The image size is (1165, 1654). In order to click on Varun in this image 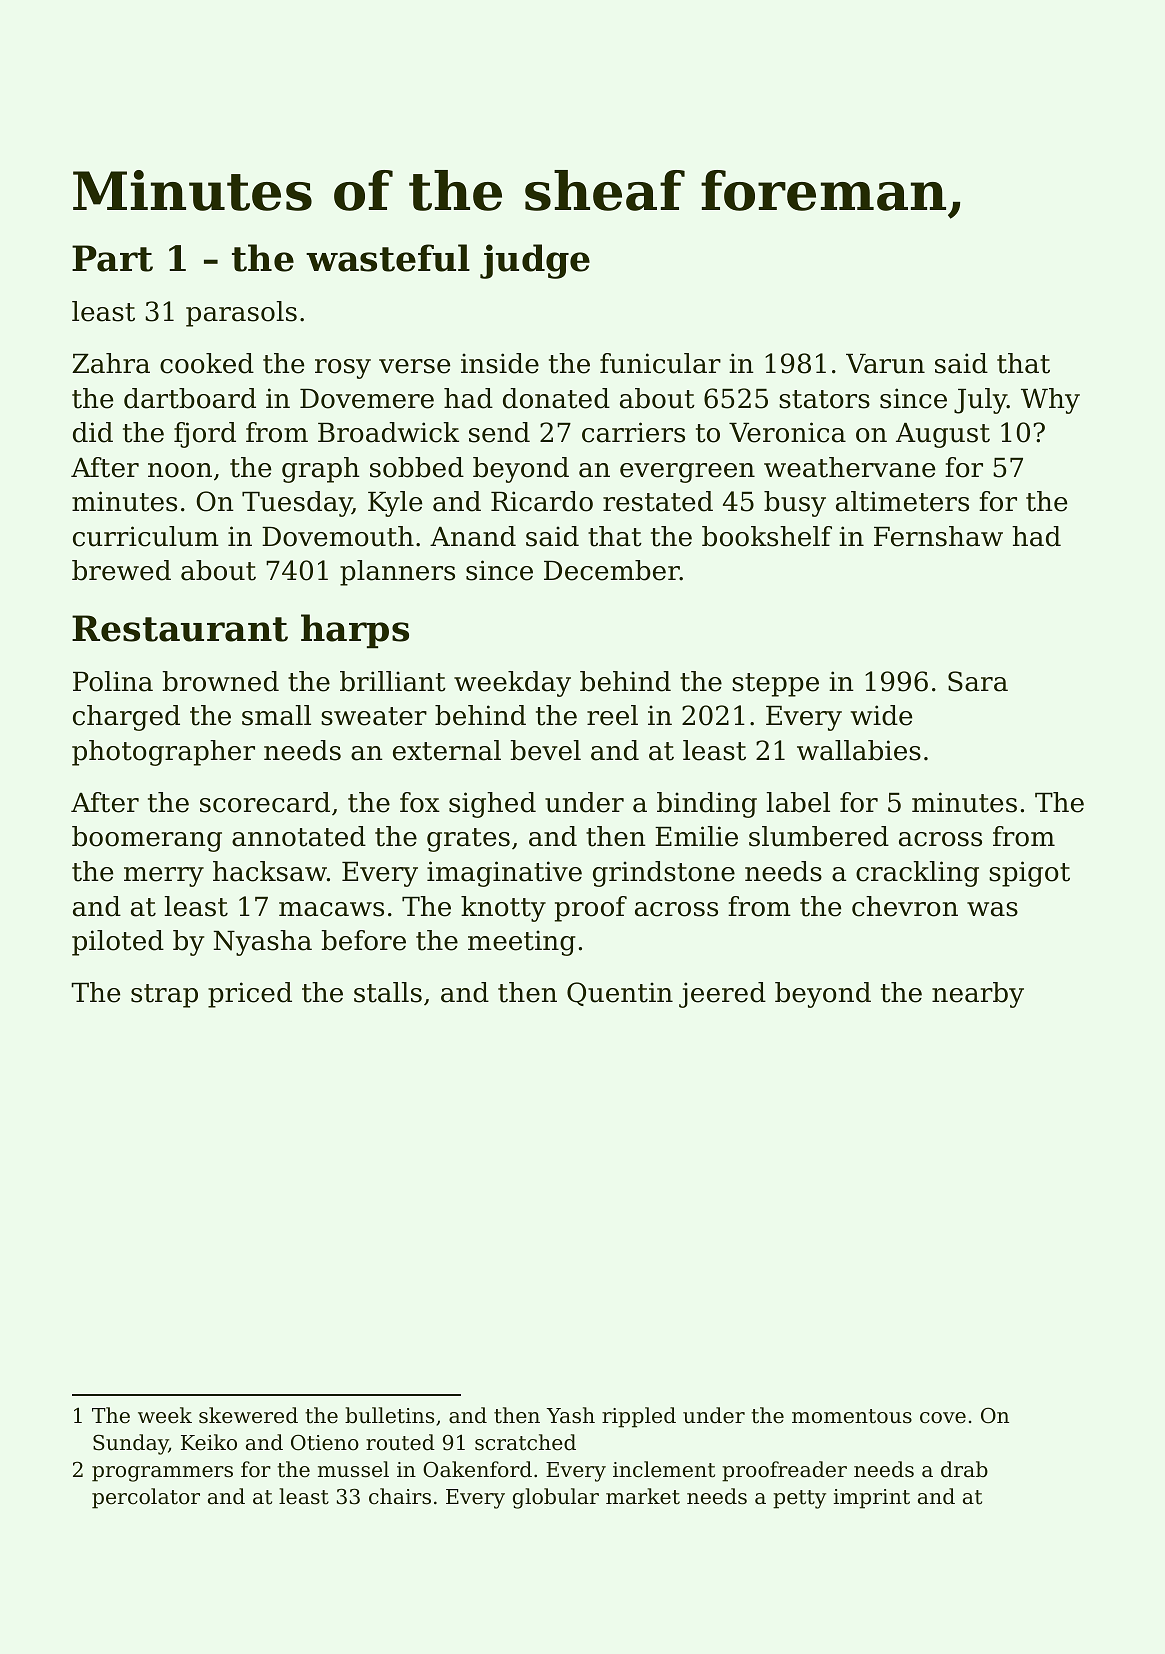, I will do `click(885, 364)`.
